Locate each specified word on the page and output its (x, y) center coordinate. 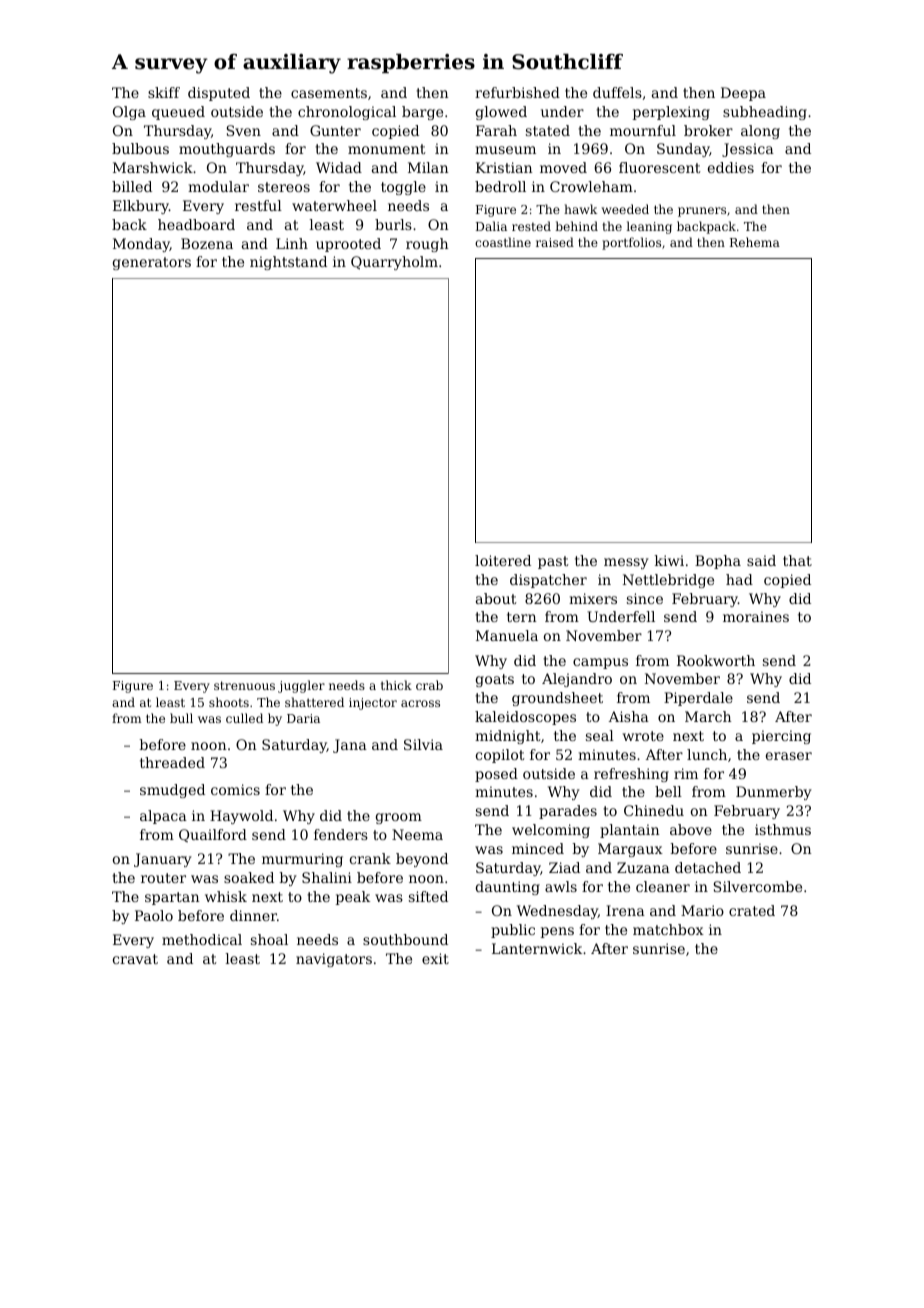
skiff (164, 92)
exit (435, 958)
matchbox (668, 929)
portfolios (631, 243)
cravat (135, 959)
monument (387, 149)
